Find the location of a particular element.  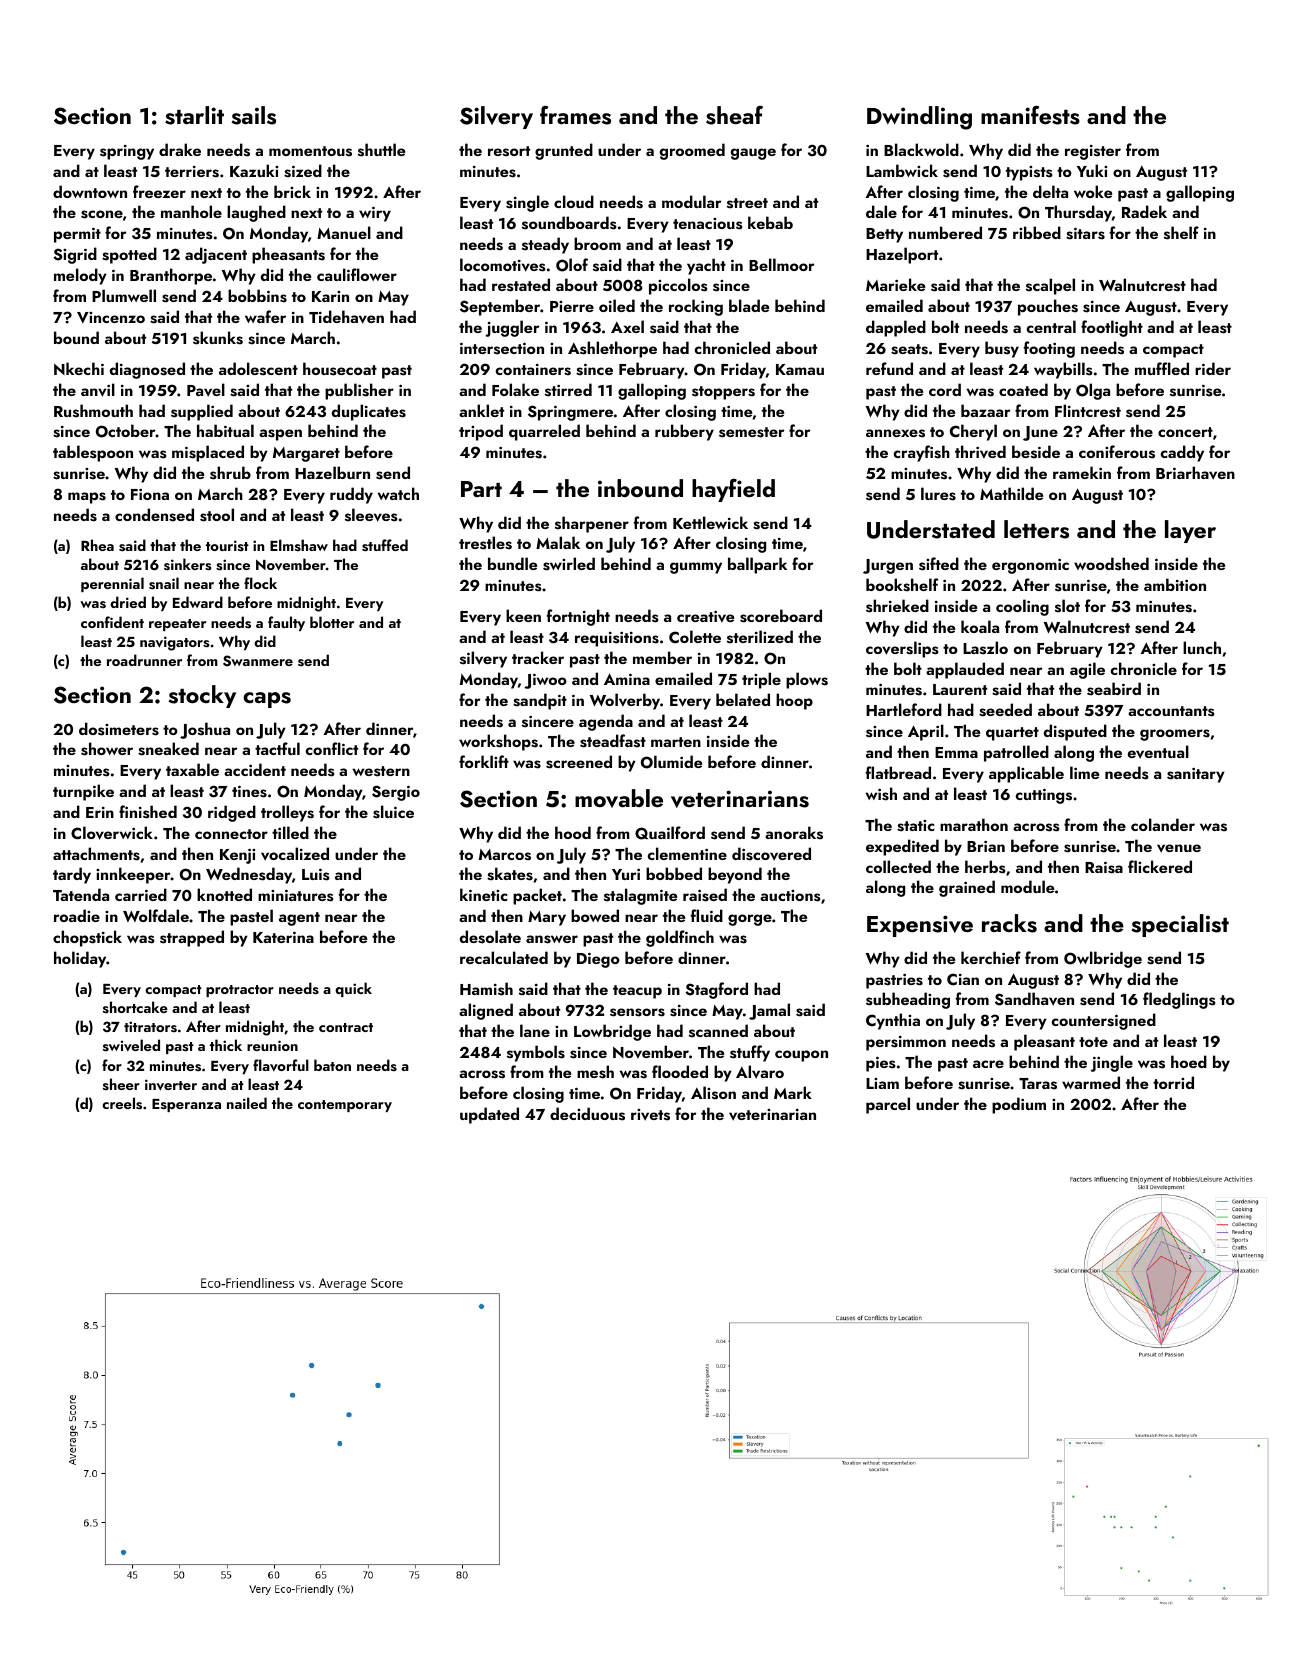

Mathilde is located at coordinates (1011, 493).
